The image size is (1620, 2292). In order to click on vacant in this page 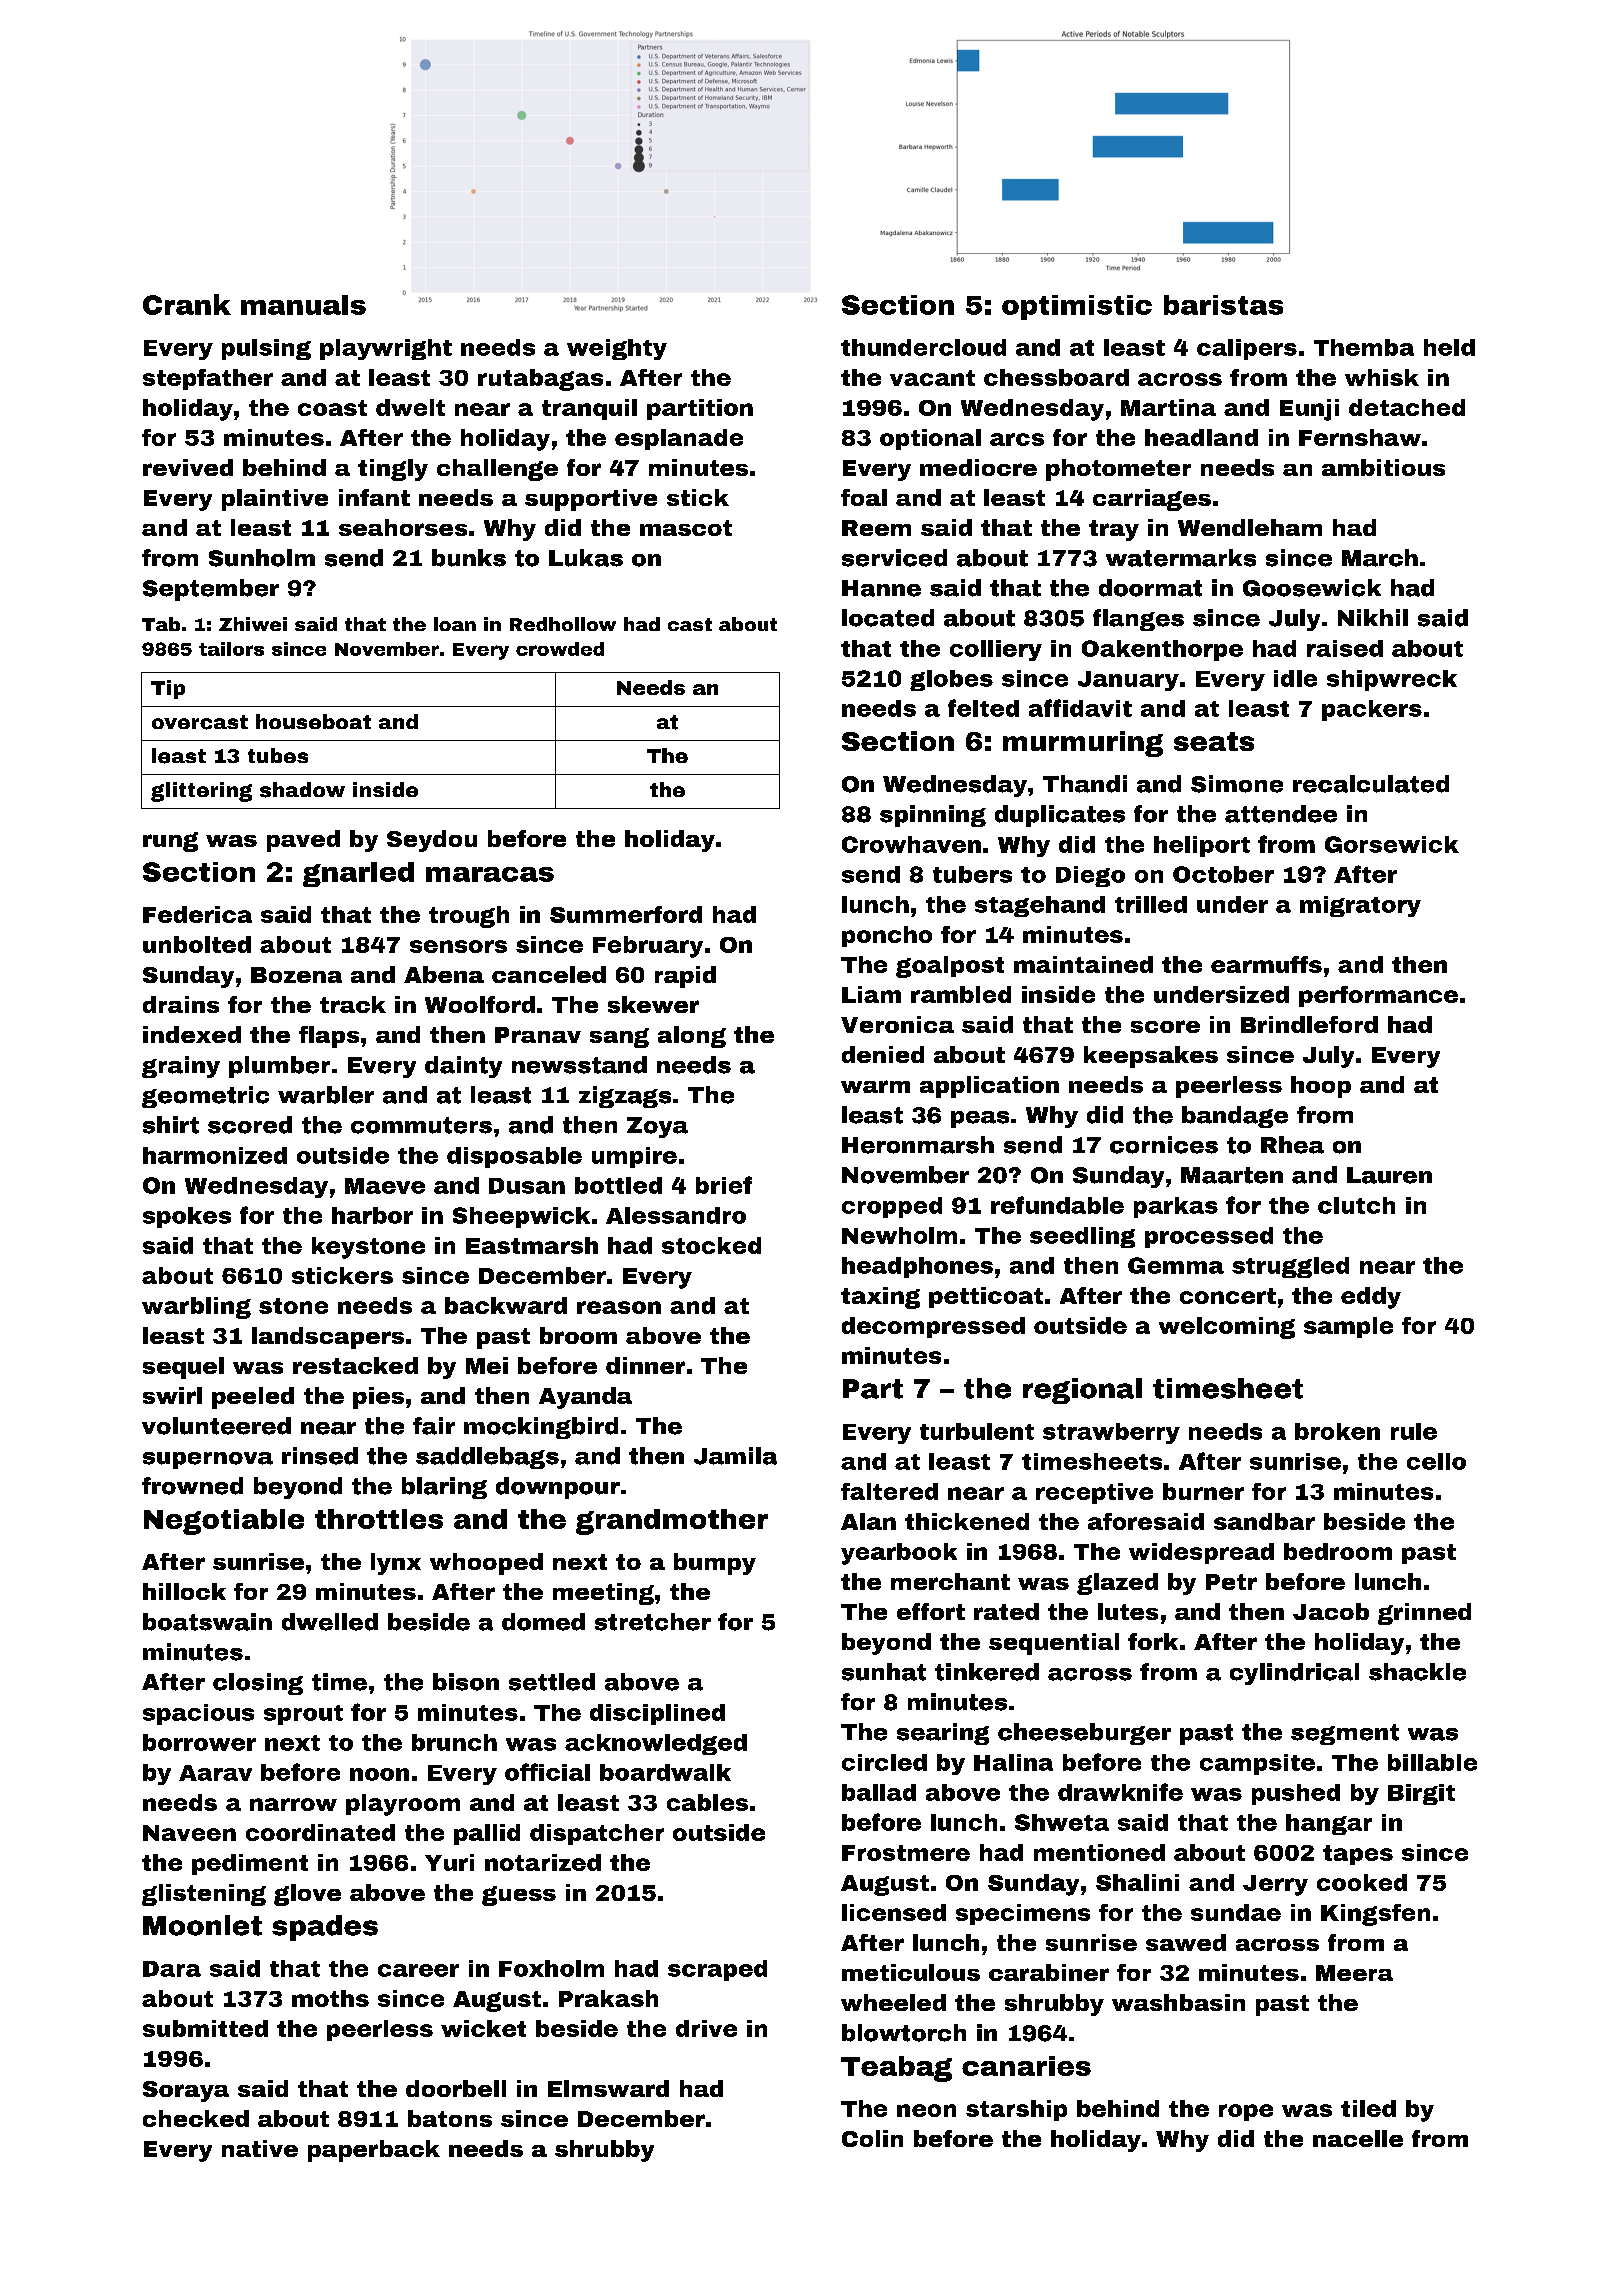, I will do `click(932, 378)`.
